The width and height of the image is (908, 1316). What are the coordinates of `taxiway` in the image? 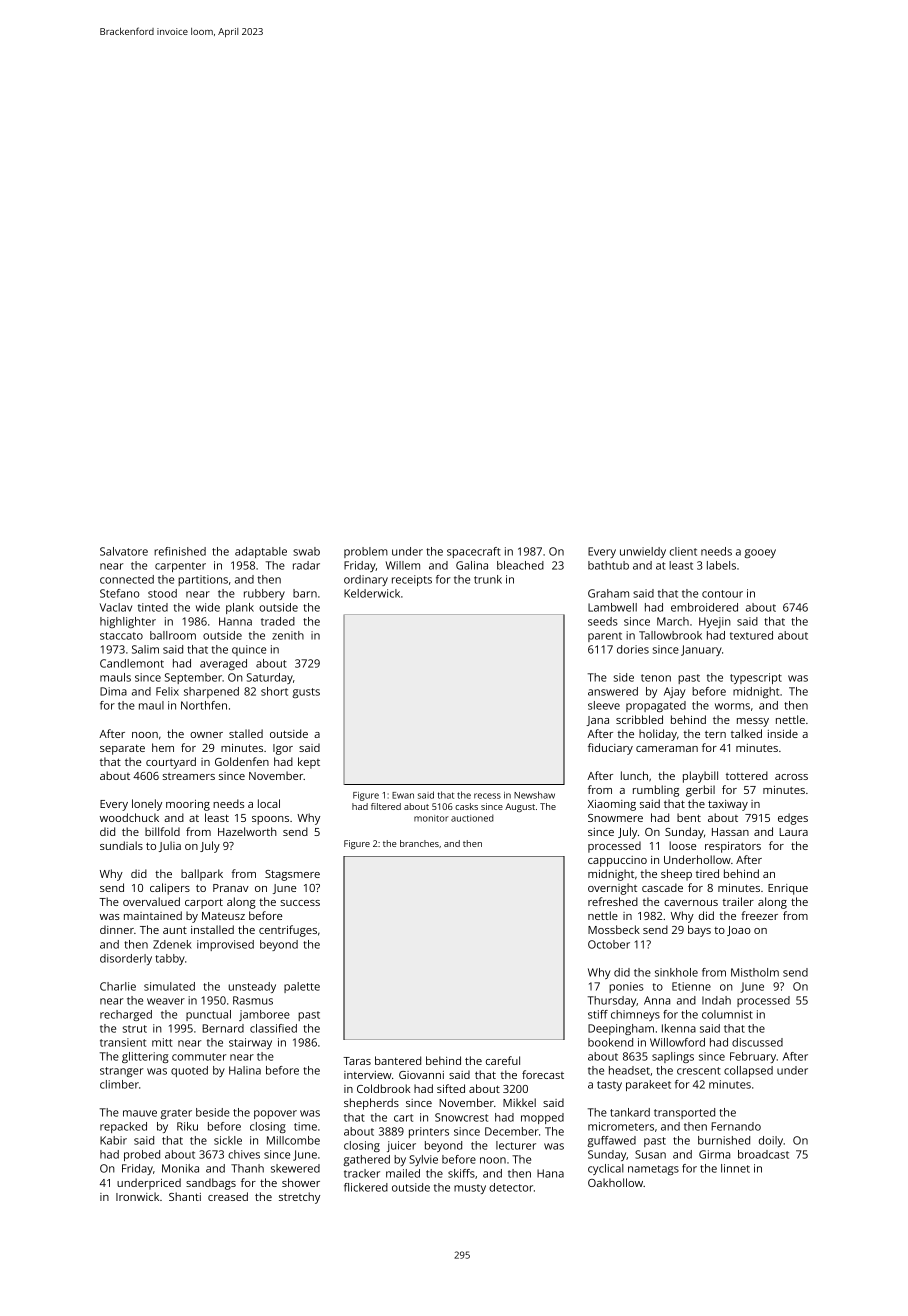 It's located at (728, 805).
